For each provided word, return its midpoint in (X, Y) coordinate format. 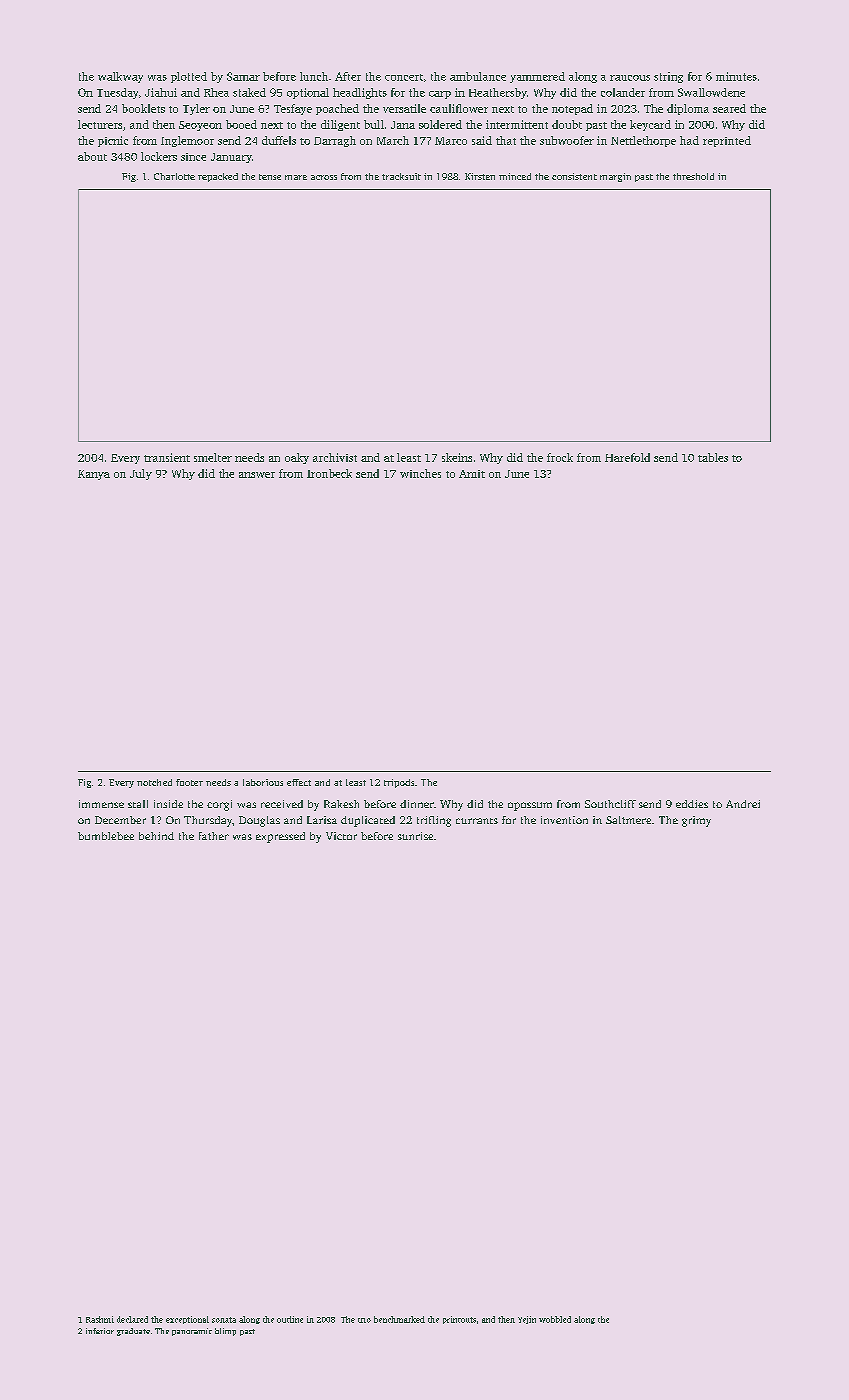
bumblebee (106, 836)
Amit (472, 474)
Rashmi (100, 1319)
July (141, 474)
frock (560, 457)
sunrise (415, 836)
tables (713, 457)
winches (420, 473)
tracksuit (401, 176)
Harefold (627, 457)
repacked (218, 177)
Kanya (94, 475)
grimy (696, 821)
